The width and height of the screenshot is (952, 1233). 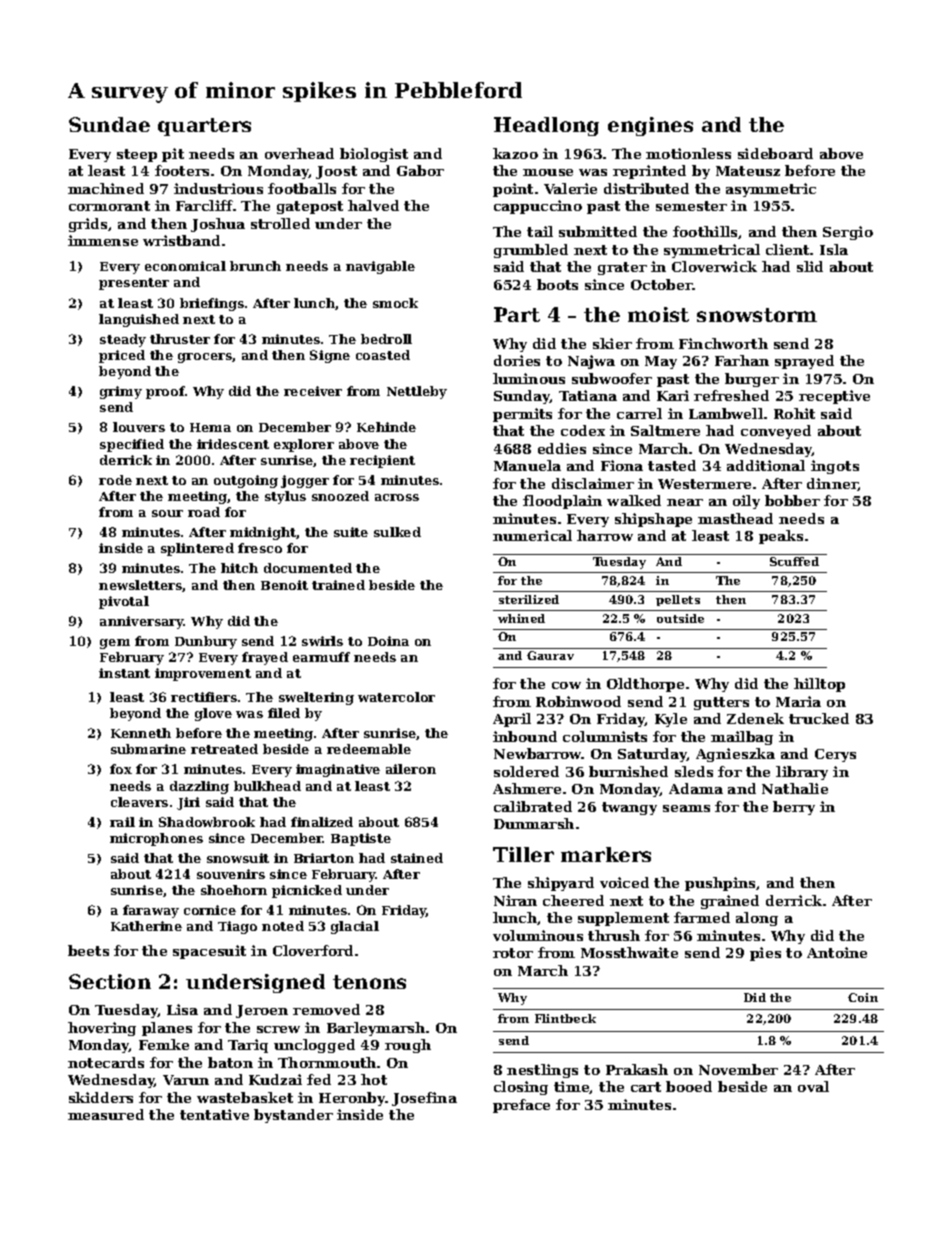 I want to click on grumbled, so click(x=531, y=251).
